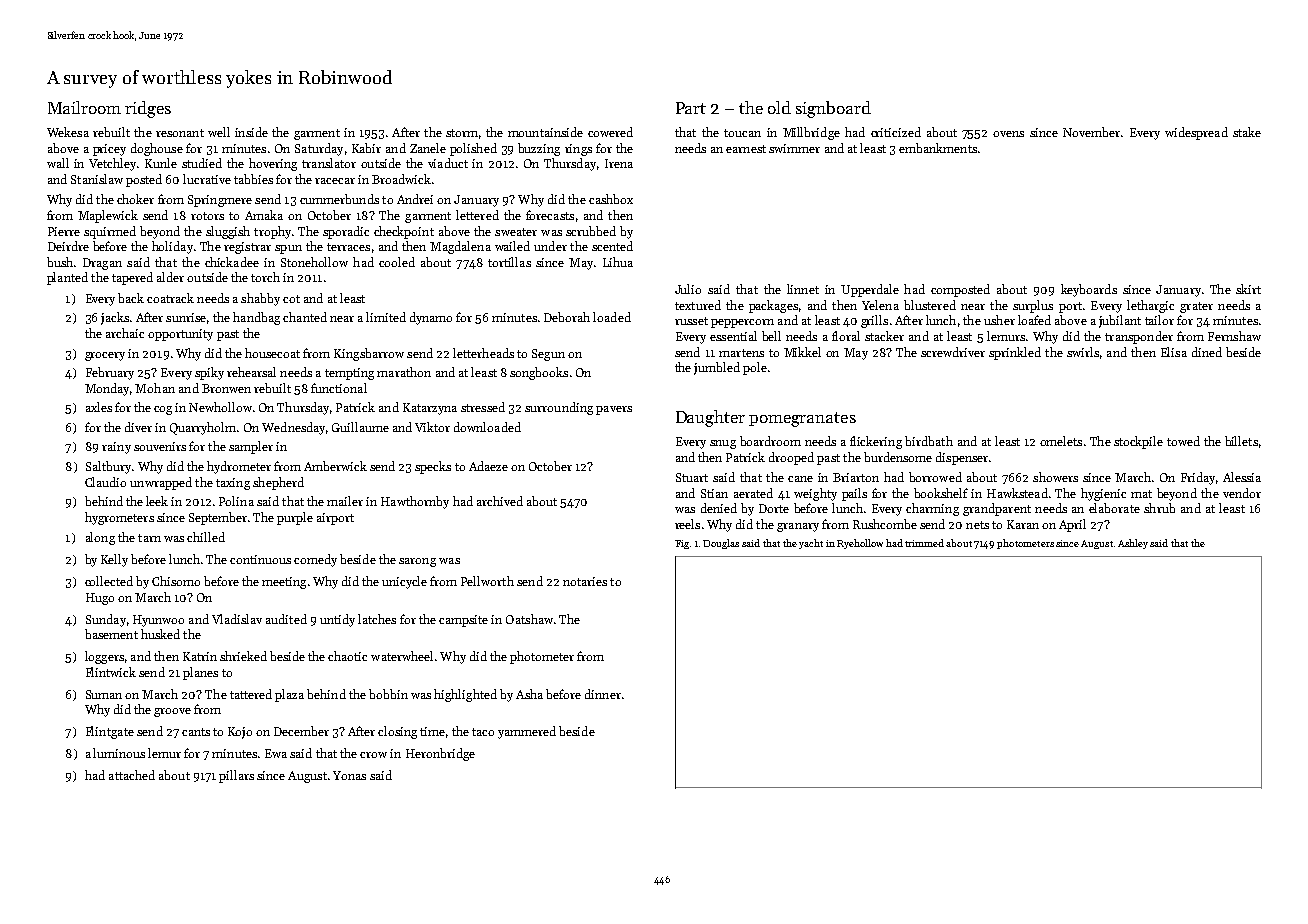 The image size is (1308, 924). Describe the element at coordinates (591, 231) in the screenshot. I see `scrubbed` at that location.
